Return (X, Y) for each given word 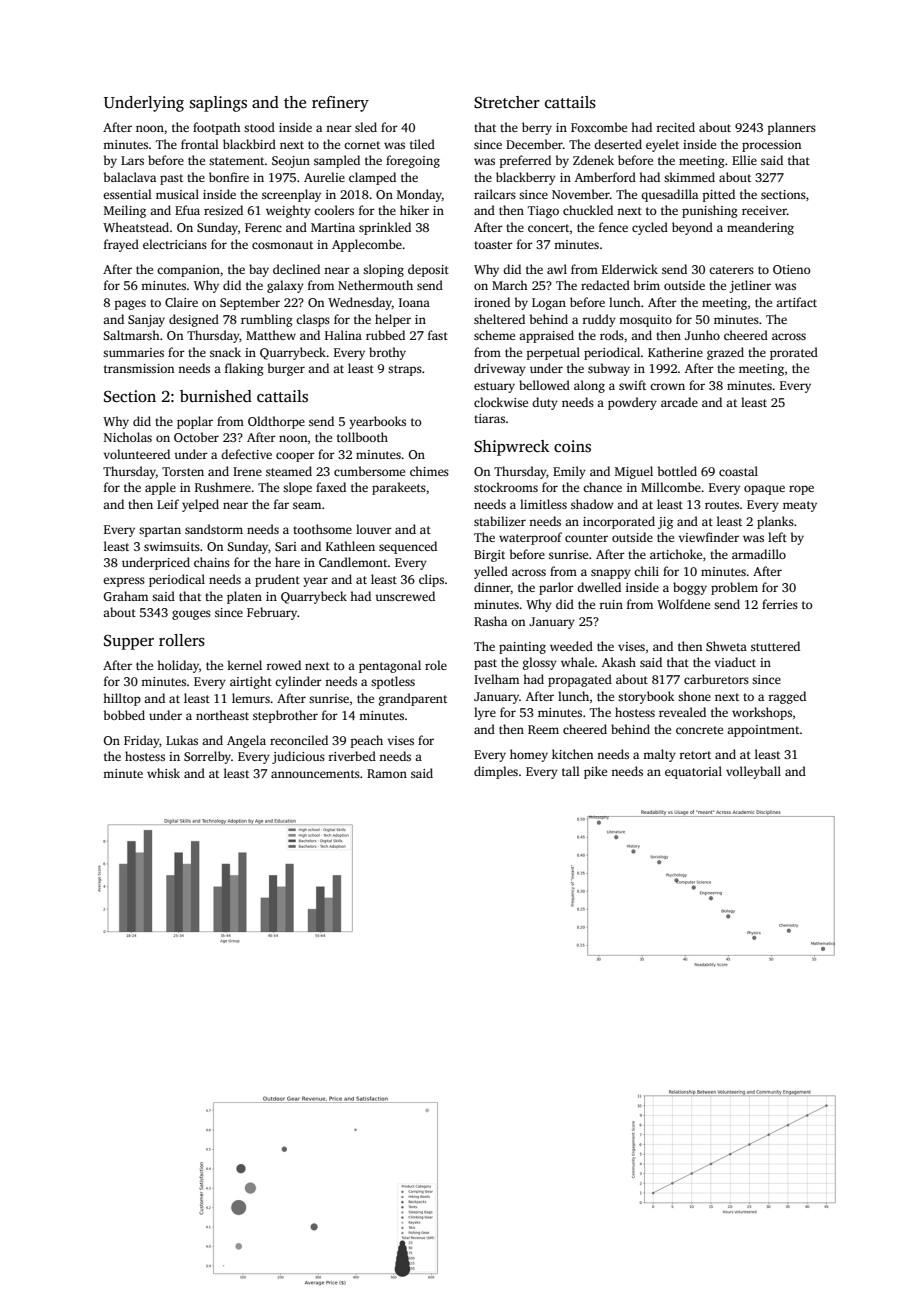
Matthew (271, 335)
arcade (679, 402)
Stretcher (507, 102)
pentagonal (390, 666)
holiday (178, 666)
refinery (340, 104)
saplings (218, 104)
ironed (492, 302)
